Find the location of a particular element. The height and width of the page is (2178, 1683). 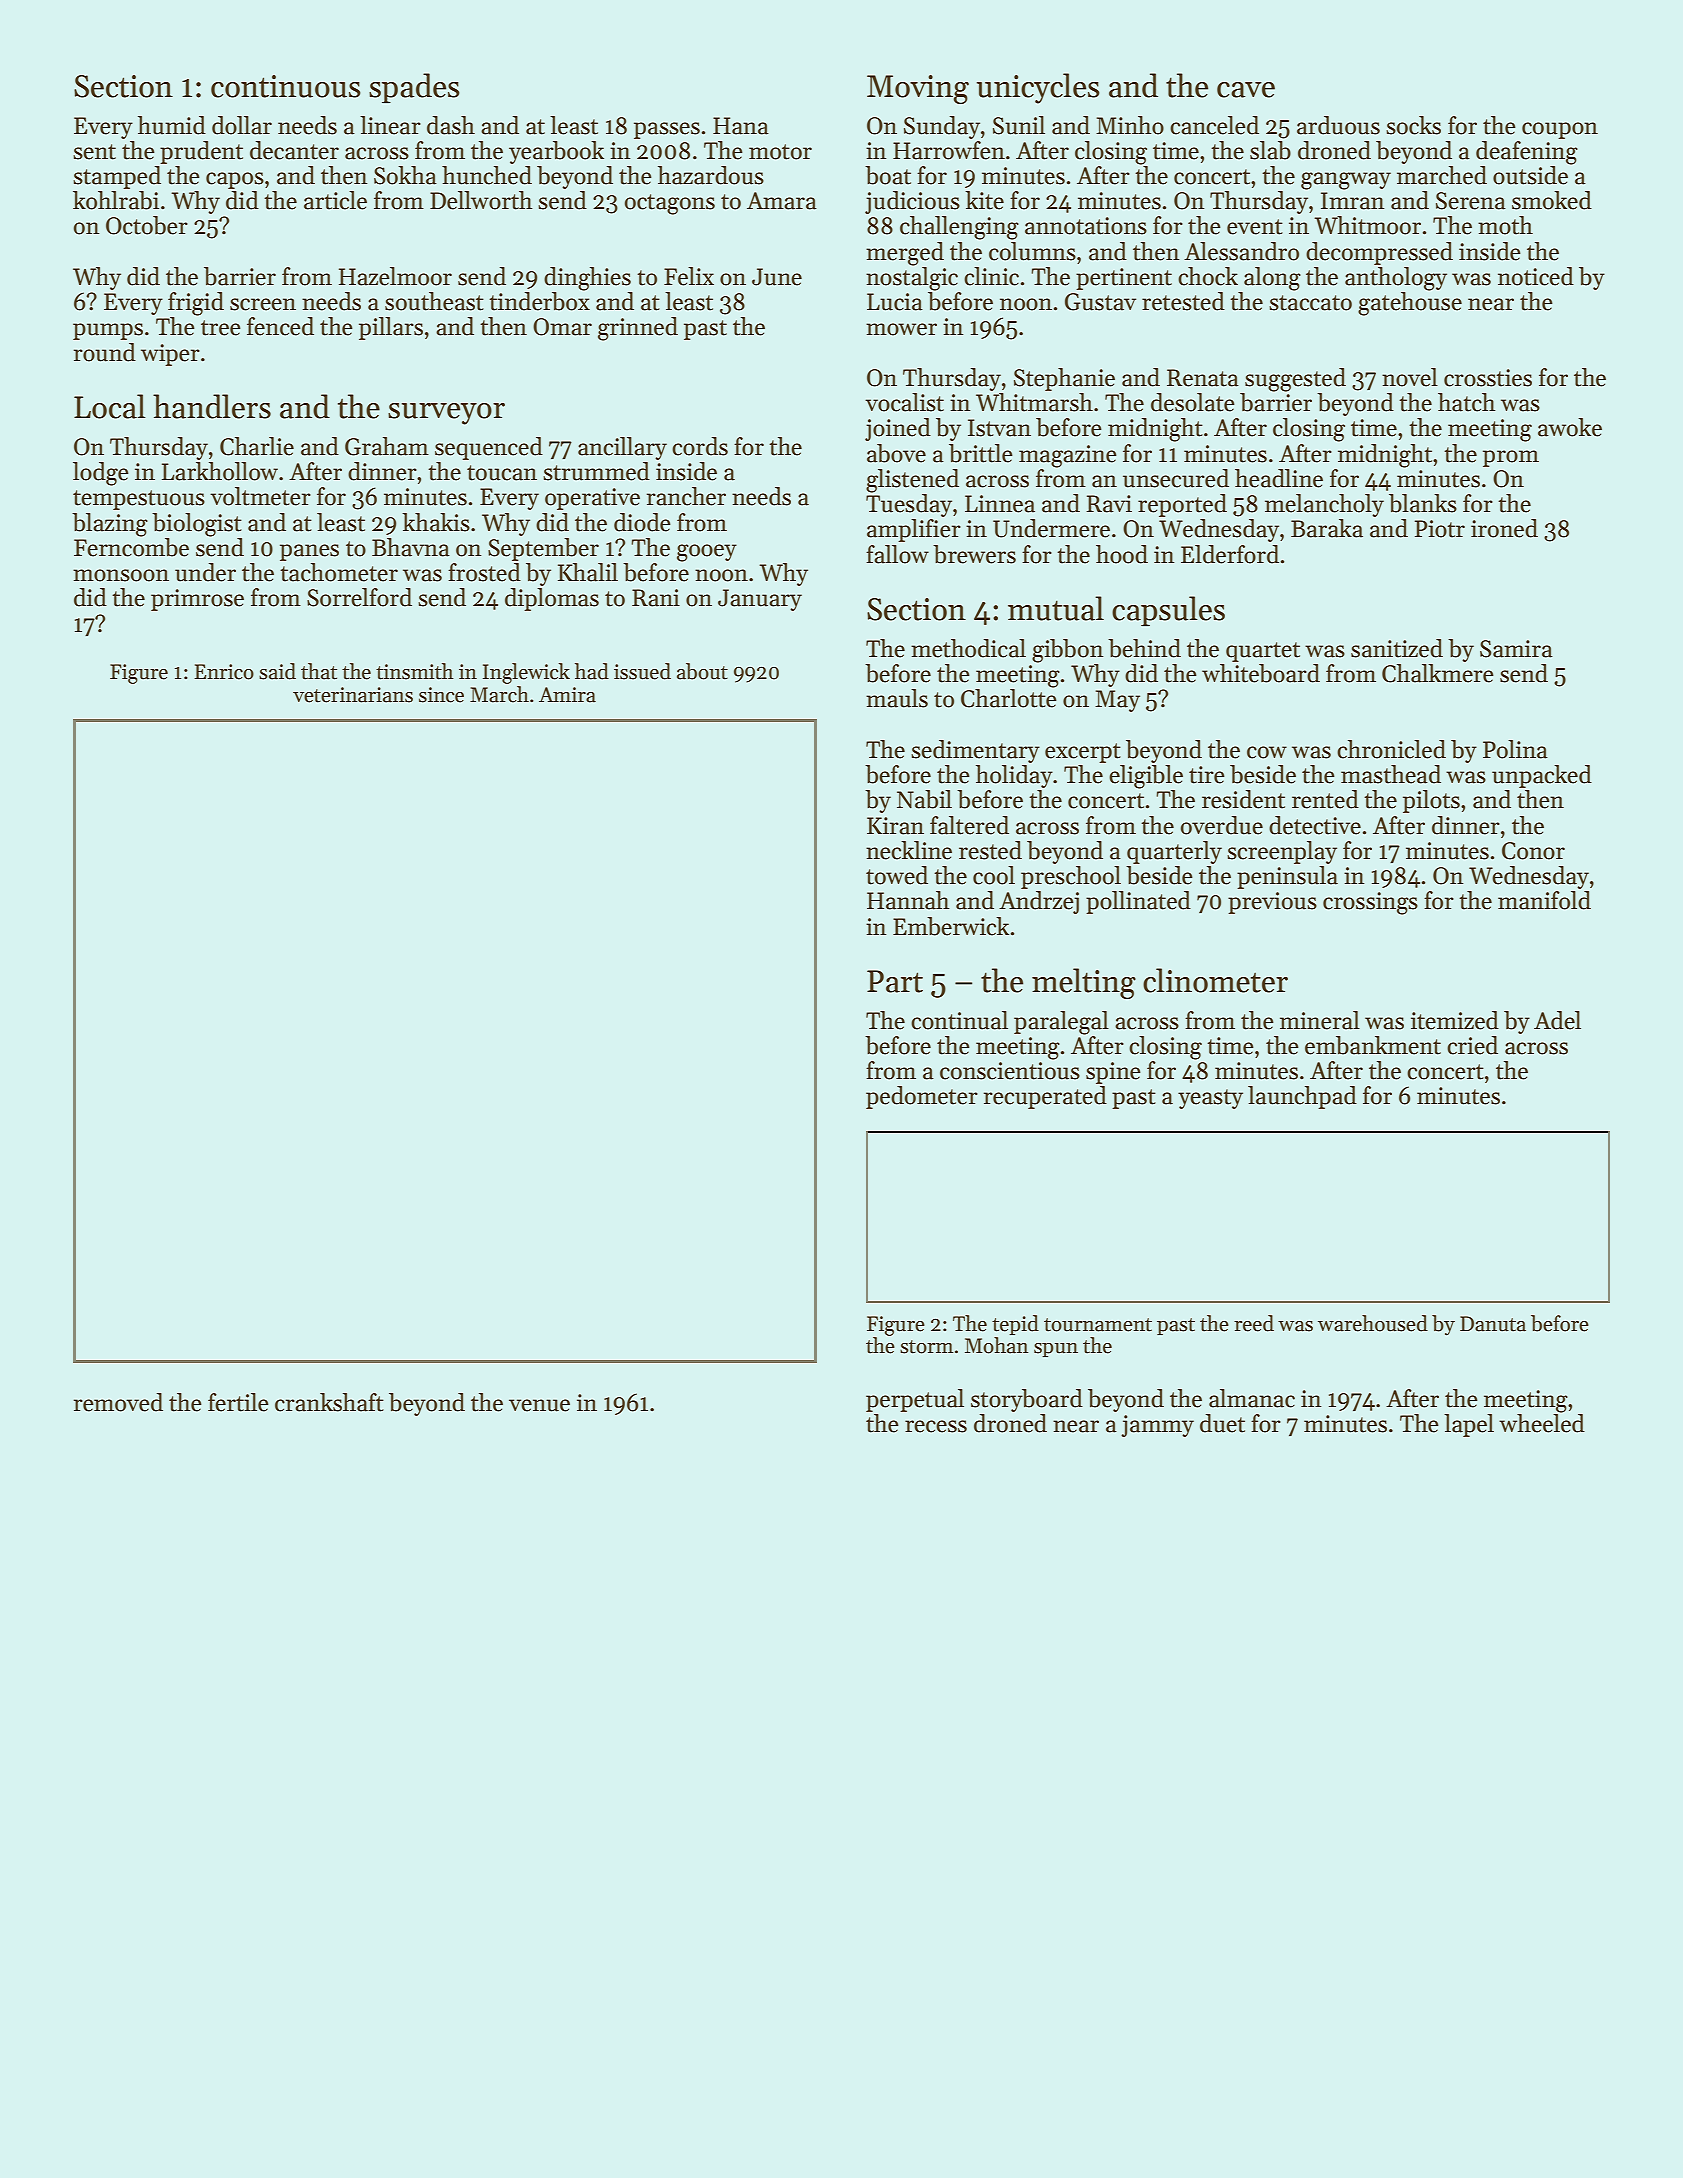

removed is located at coordinates (118, 1402).
